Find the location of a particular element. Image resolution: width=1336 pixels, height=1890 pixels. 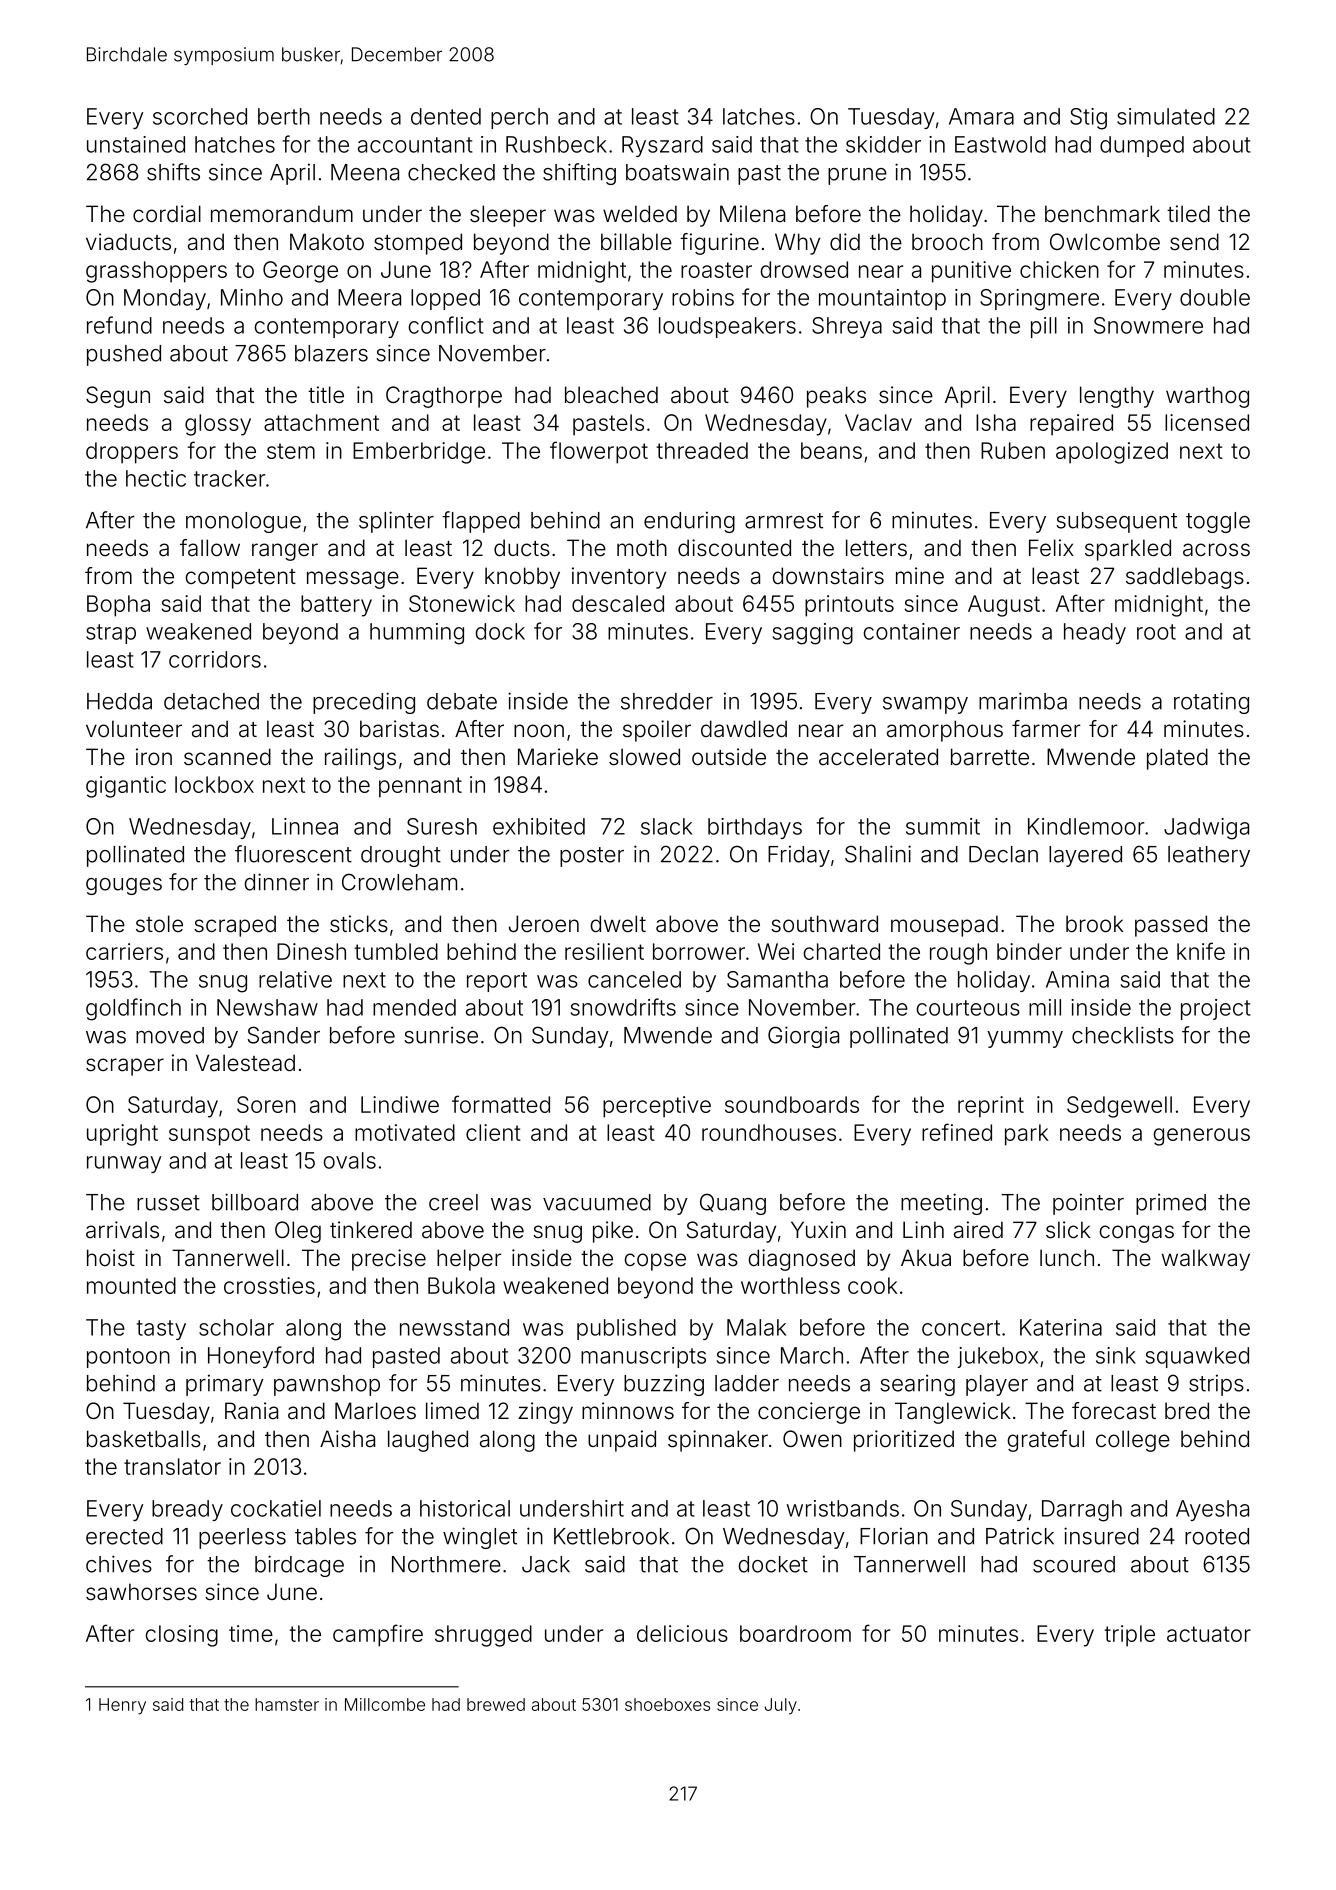

July is located at coordinates (781, 1706).
